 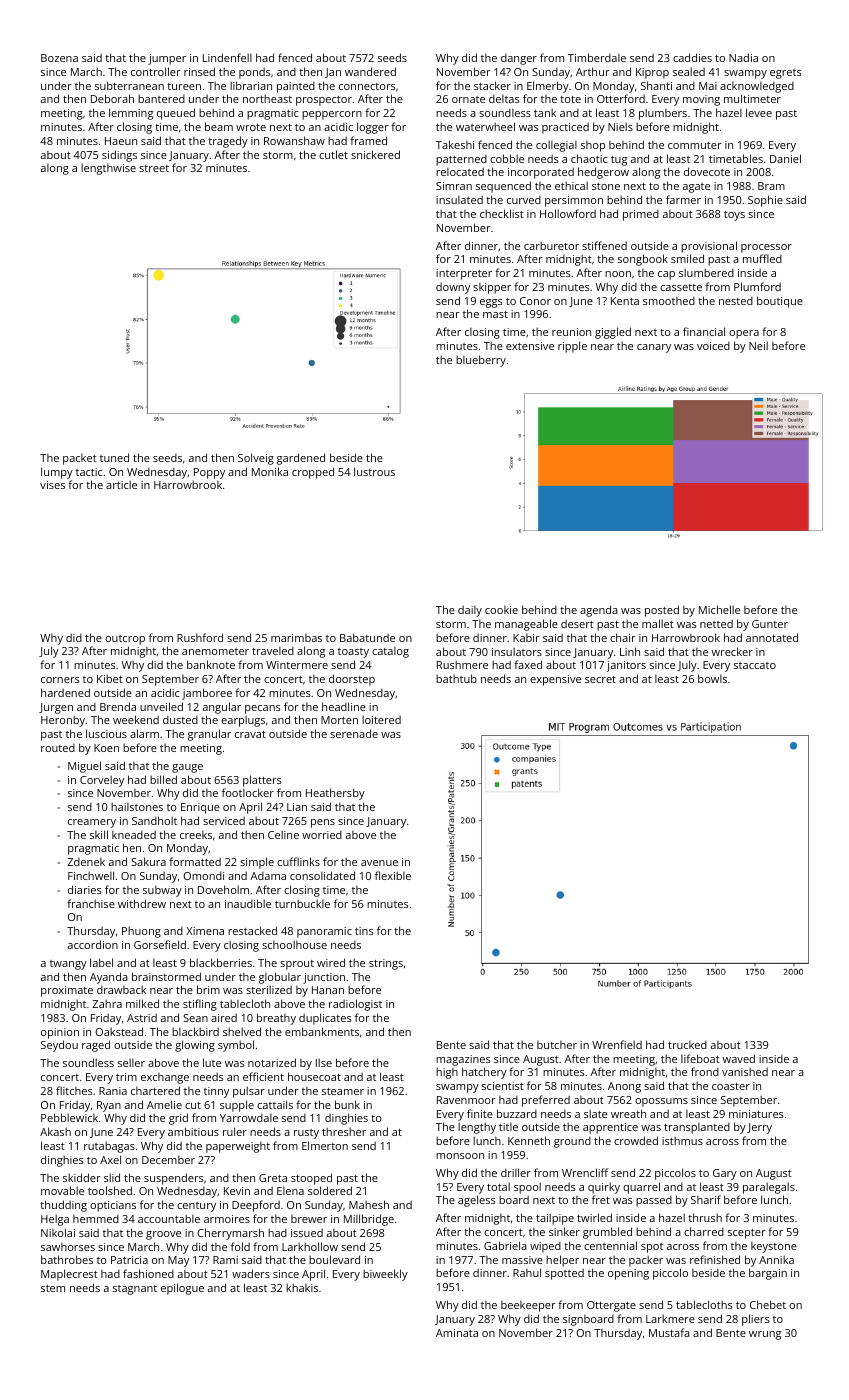 What do you see at coordinates (58, 748) in the document?
I see `routed` at bounding box center [58, 748].
